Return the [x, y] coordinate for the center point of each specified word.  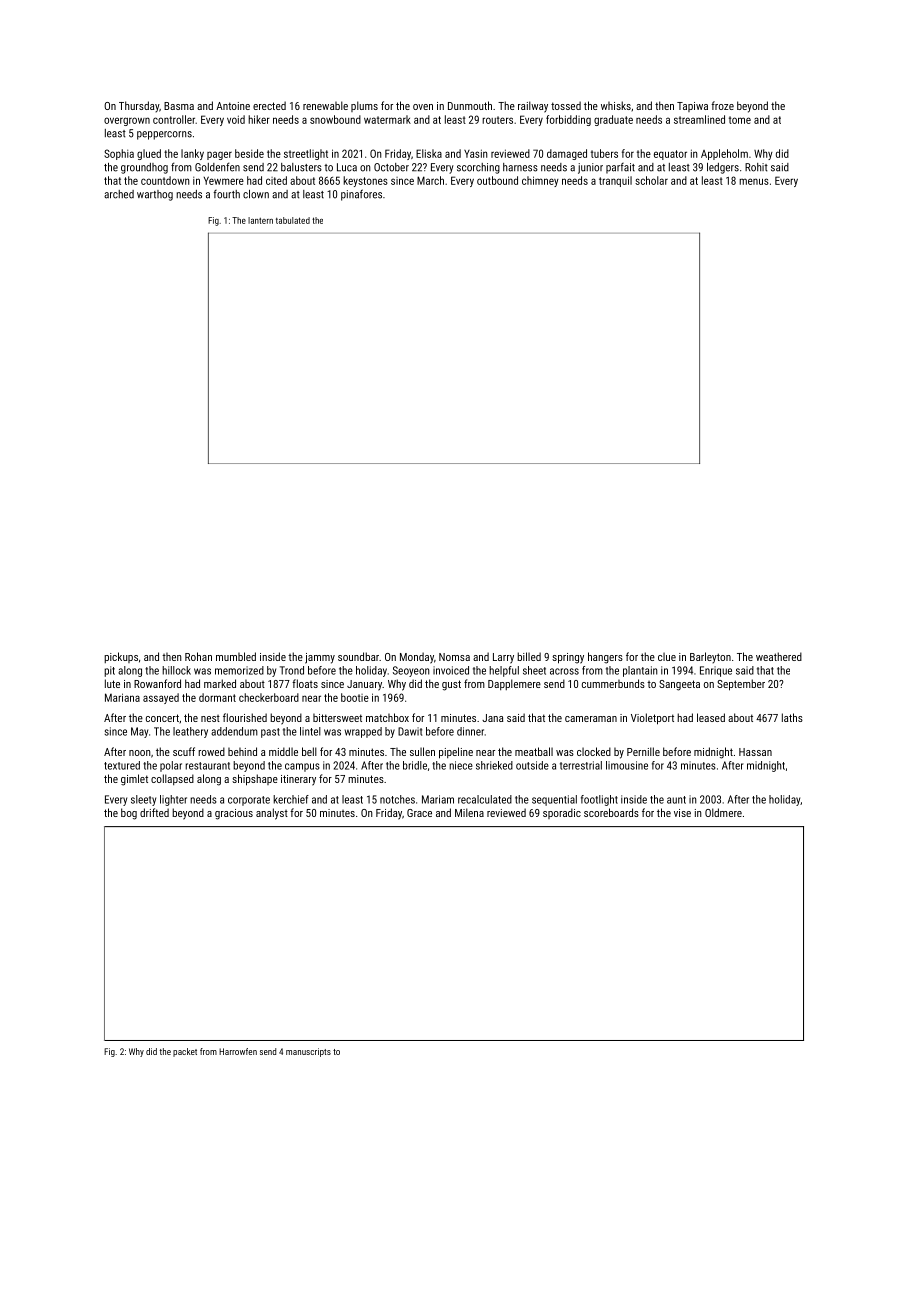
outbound [497, 180]
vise [682, 813]
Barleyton [710, 658]
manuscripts [308, 1052]
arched [119, 194]
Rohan [198, 656]
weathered [779, 656]
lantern [260, 220]
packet [185, 1052]
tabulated [293, 220]
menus [754, 181]
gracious [234, 814]
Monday [417, 658]
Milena [469, 812]
